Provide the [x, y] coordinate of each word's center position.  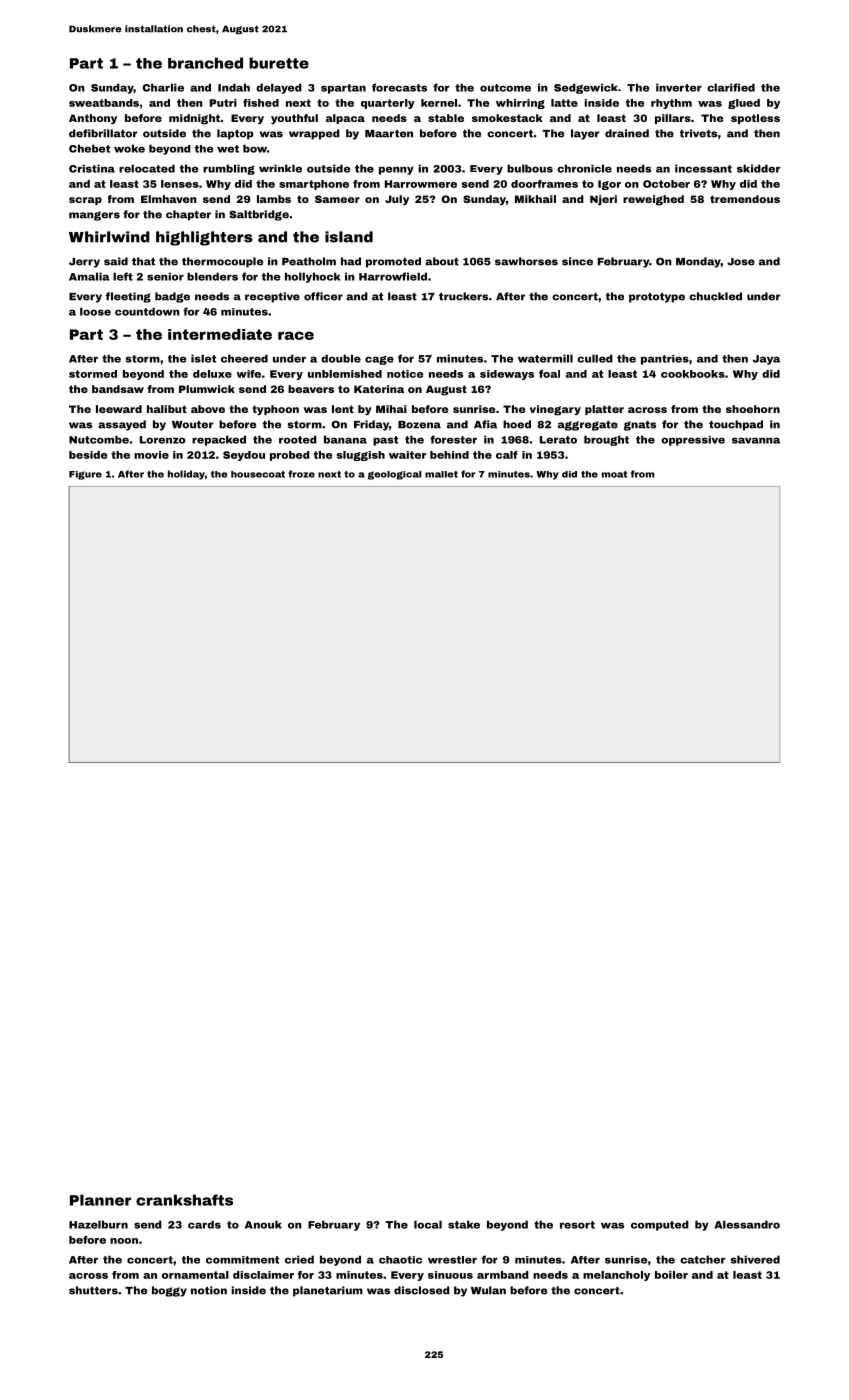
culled [595, 358]
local [428, 1224]
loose [95, 311]
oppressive [693, 441]
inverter [679, 87]
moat [614, 474]
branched [205, 63]
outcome [505, 88]
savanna [756, 440]
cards [204, 1224]
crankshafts [184, 1200]
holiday [186, 475]
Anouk [263, 1224]
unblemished [345, 374]
